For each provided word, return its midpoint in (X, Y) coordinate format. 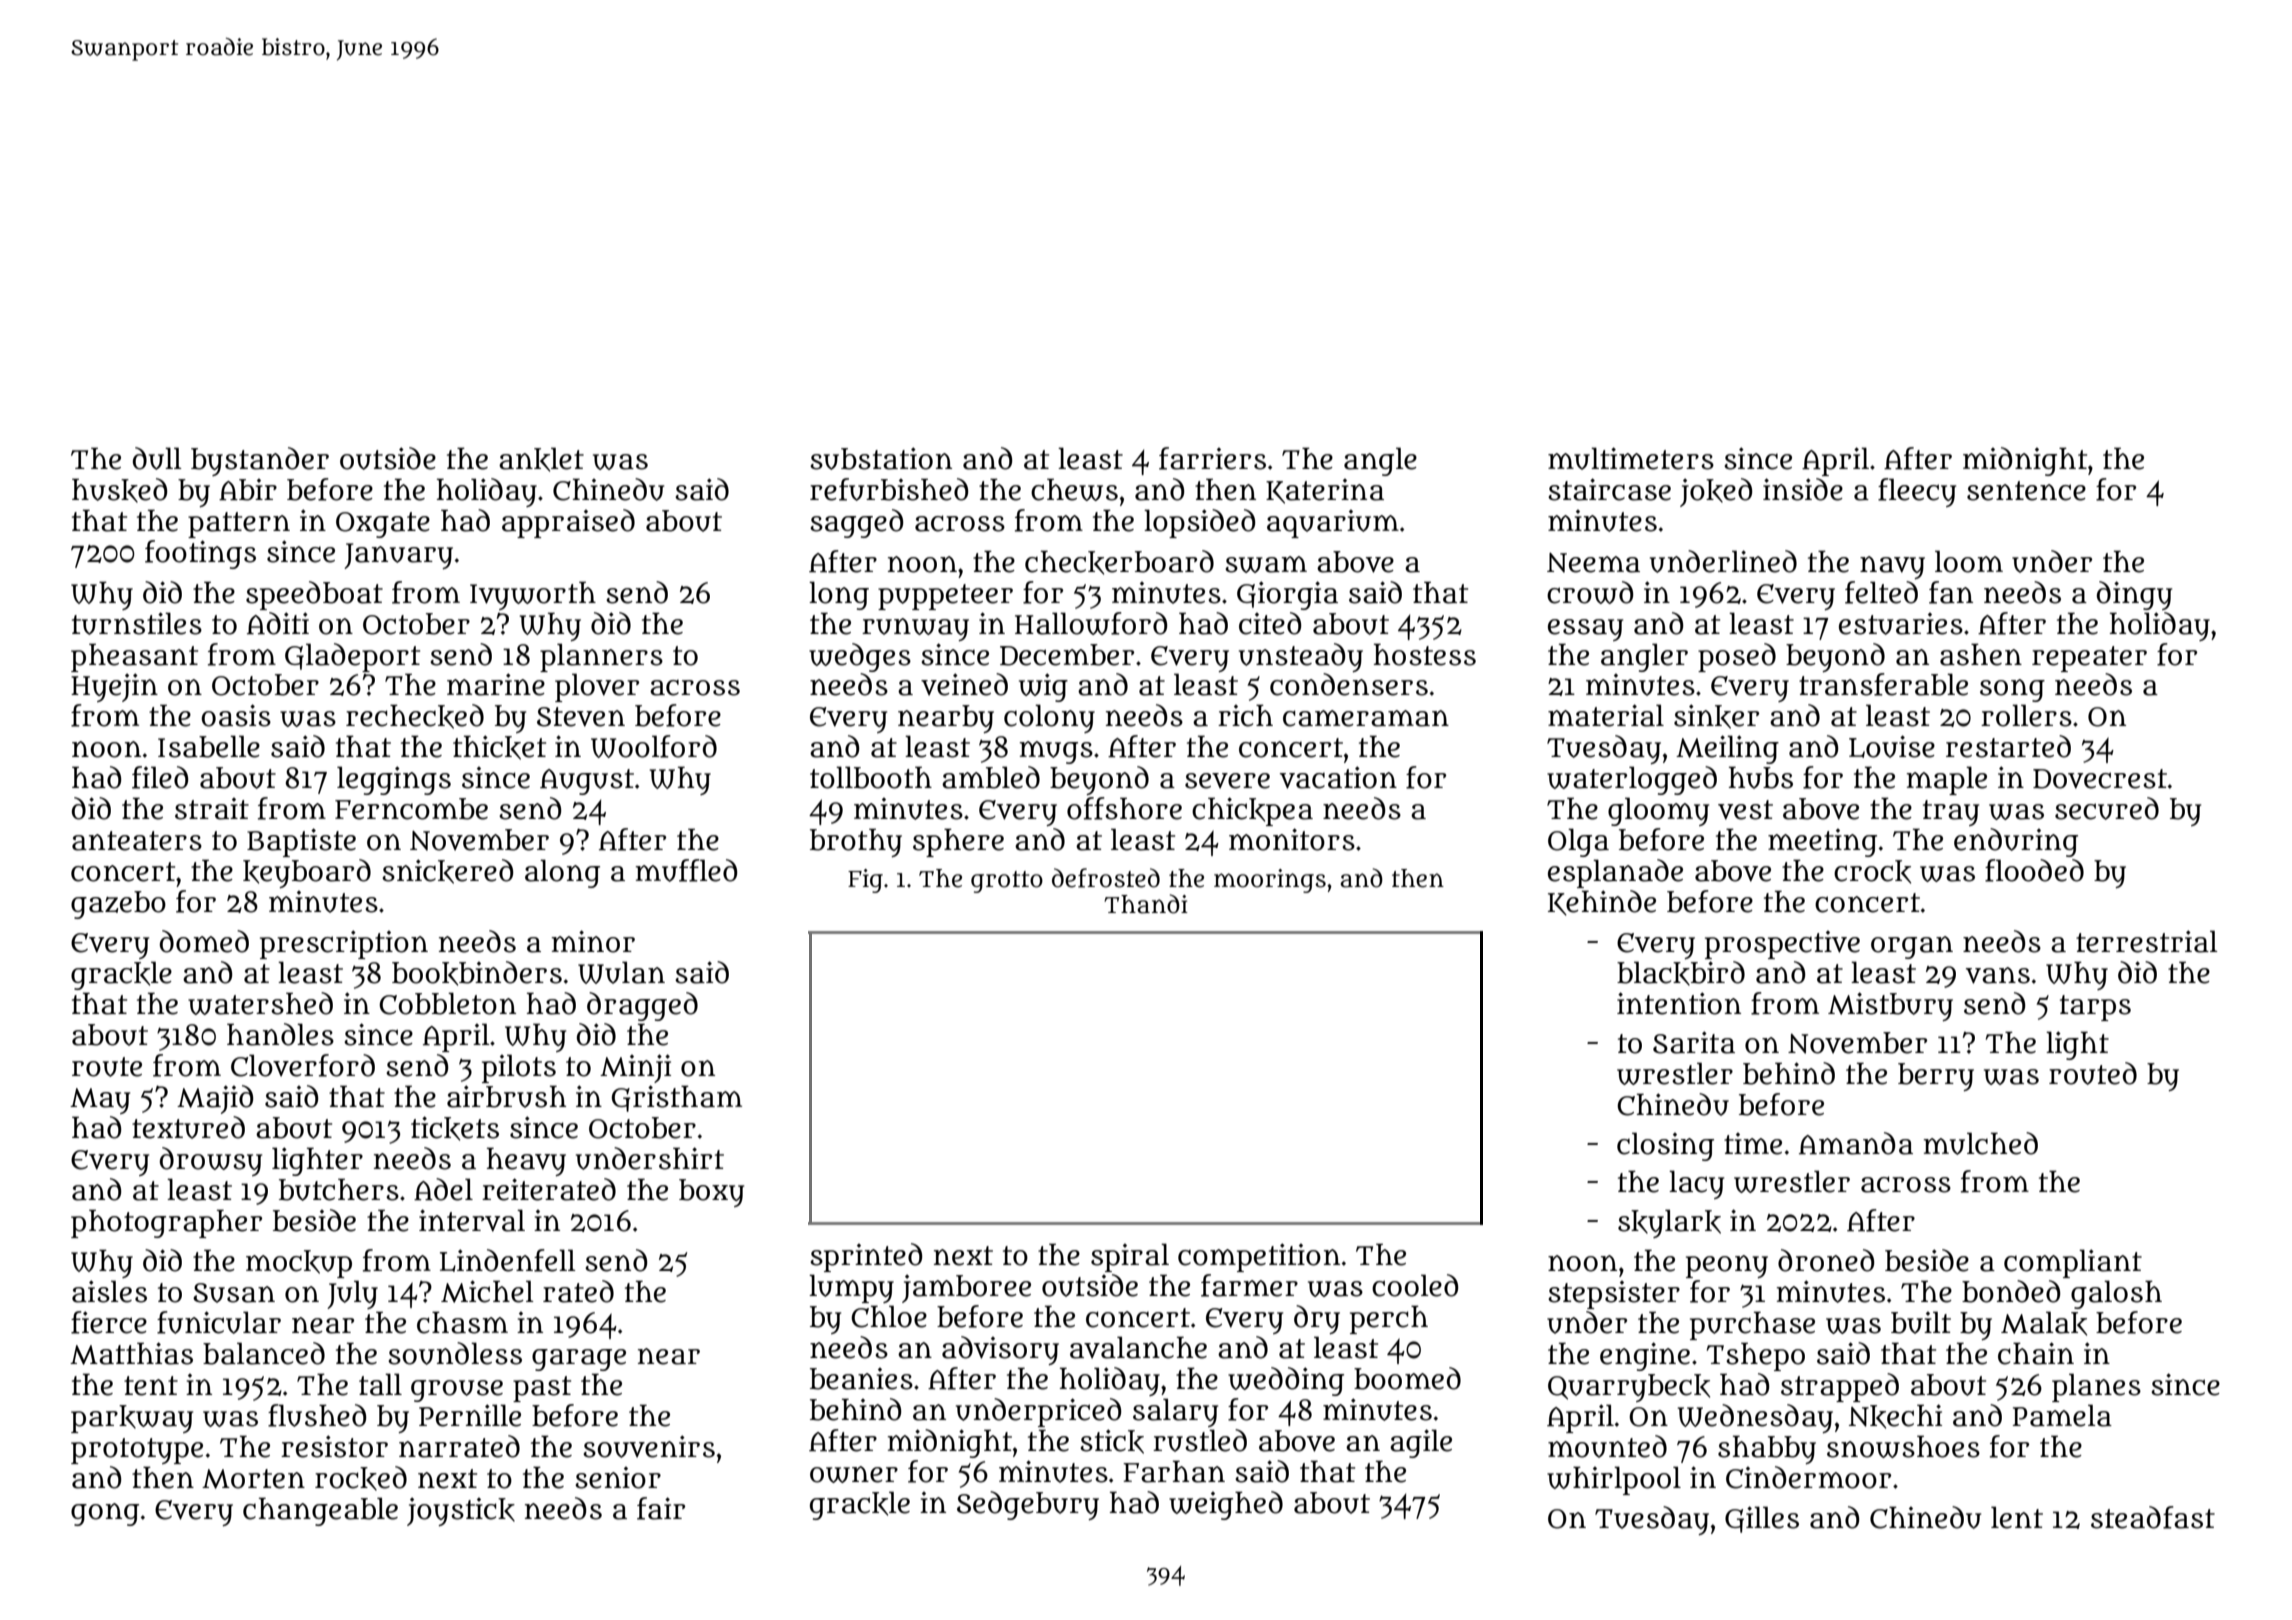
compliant (2073, 1263)
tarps (2095, 1008)
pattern (239, 525)
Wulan (621, 972)
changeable (320, 1511)
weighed (1226, 1505)
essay (1585, 630)
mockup (299, 1264)
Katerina (1325, 491)
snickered (447, 871)
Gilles (1762, 1519)
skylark (1669, 1223)
